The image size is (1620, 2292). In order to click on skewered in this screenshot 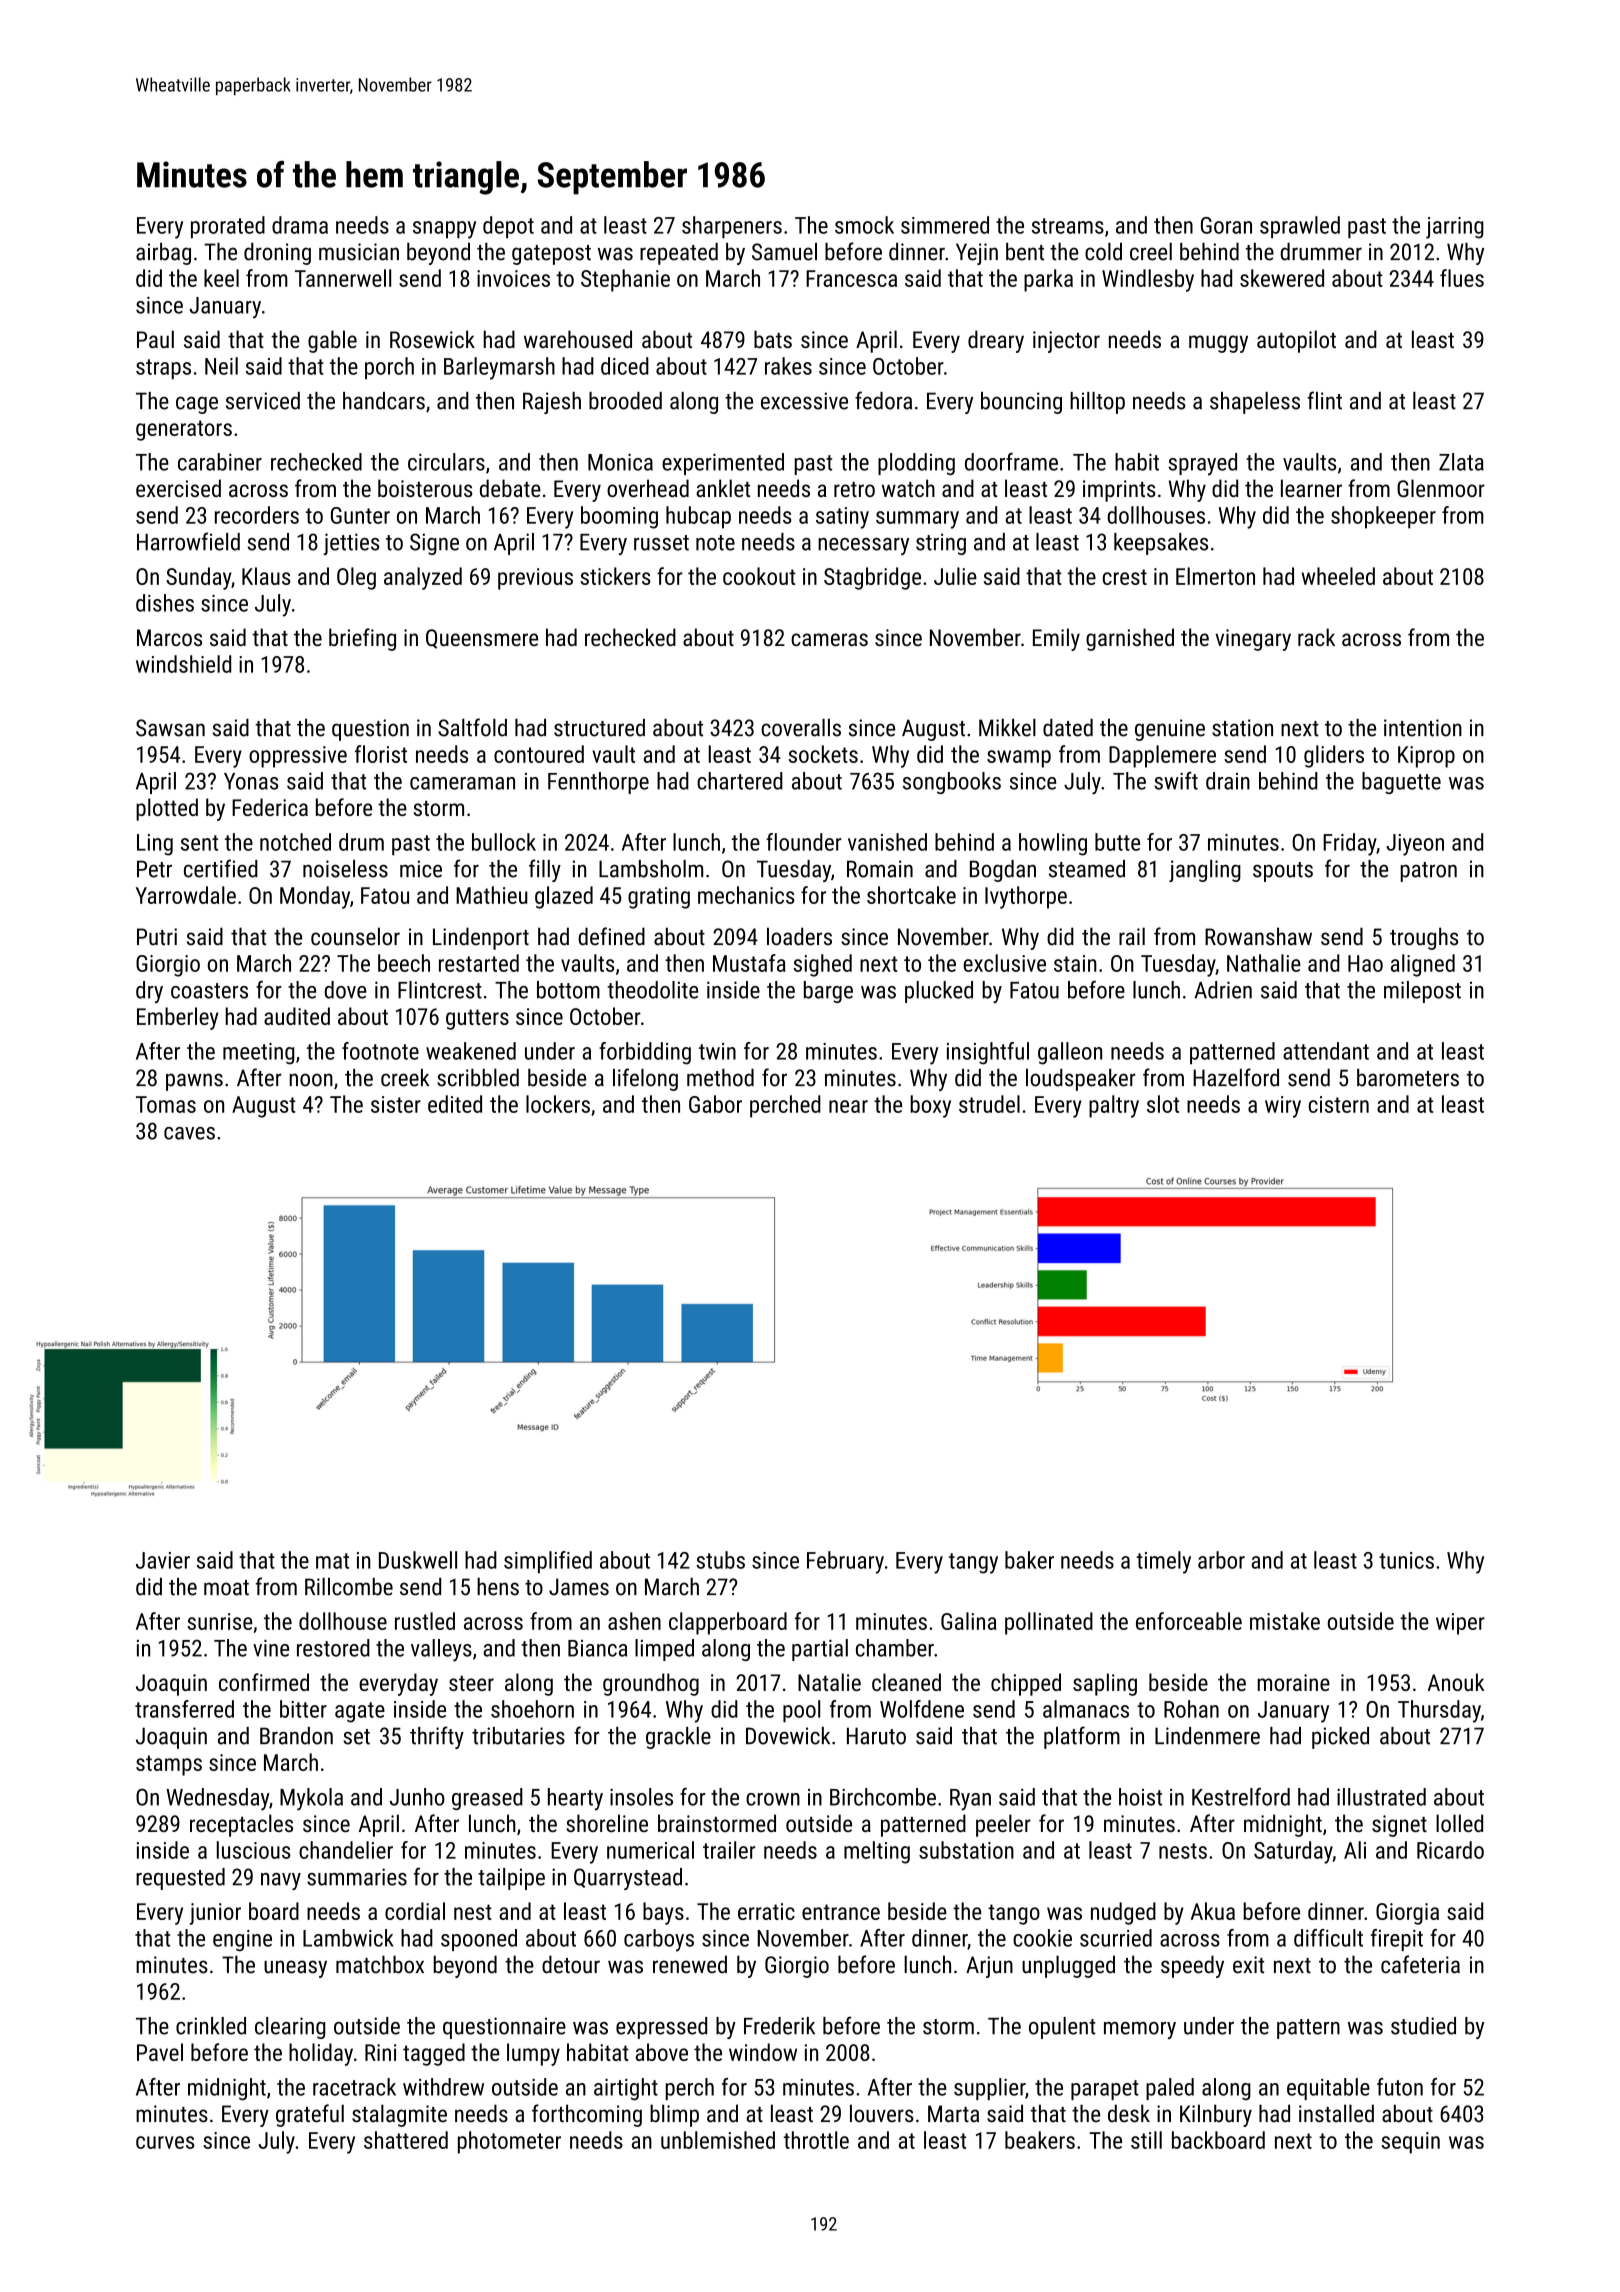, I will do `click(1282, 278)`.
